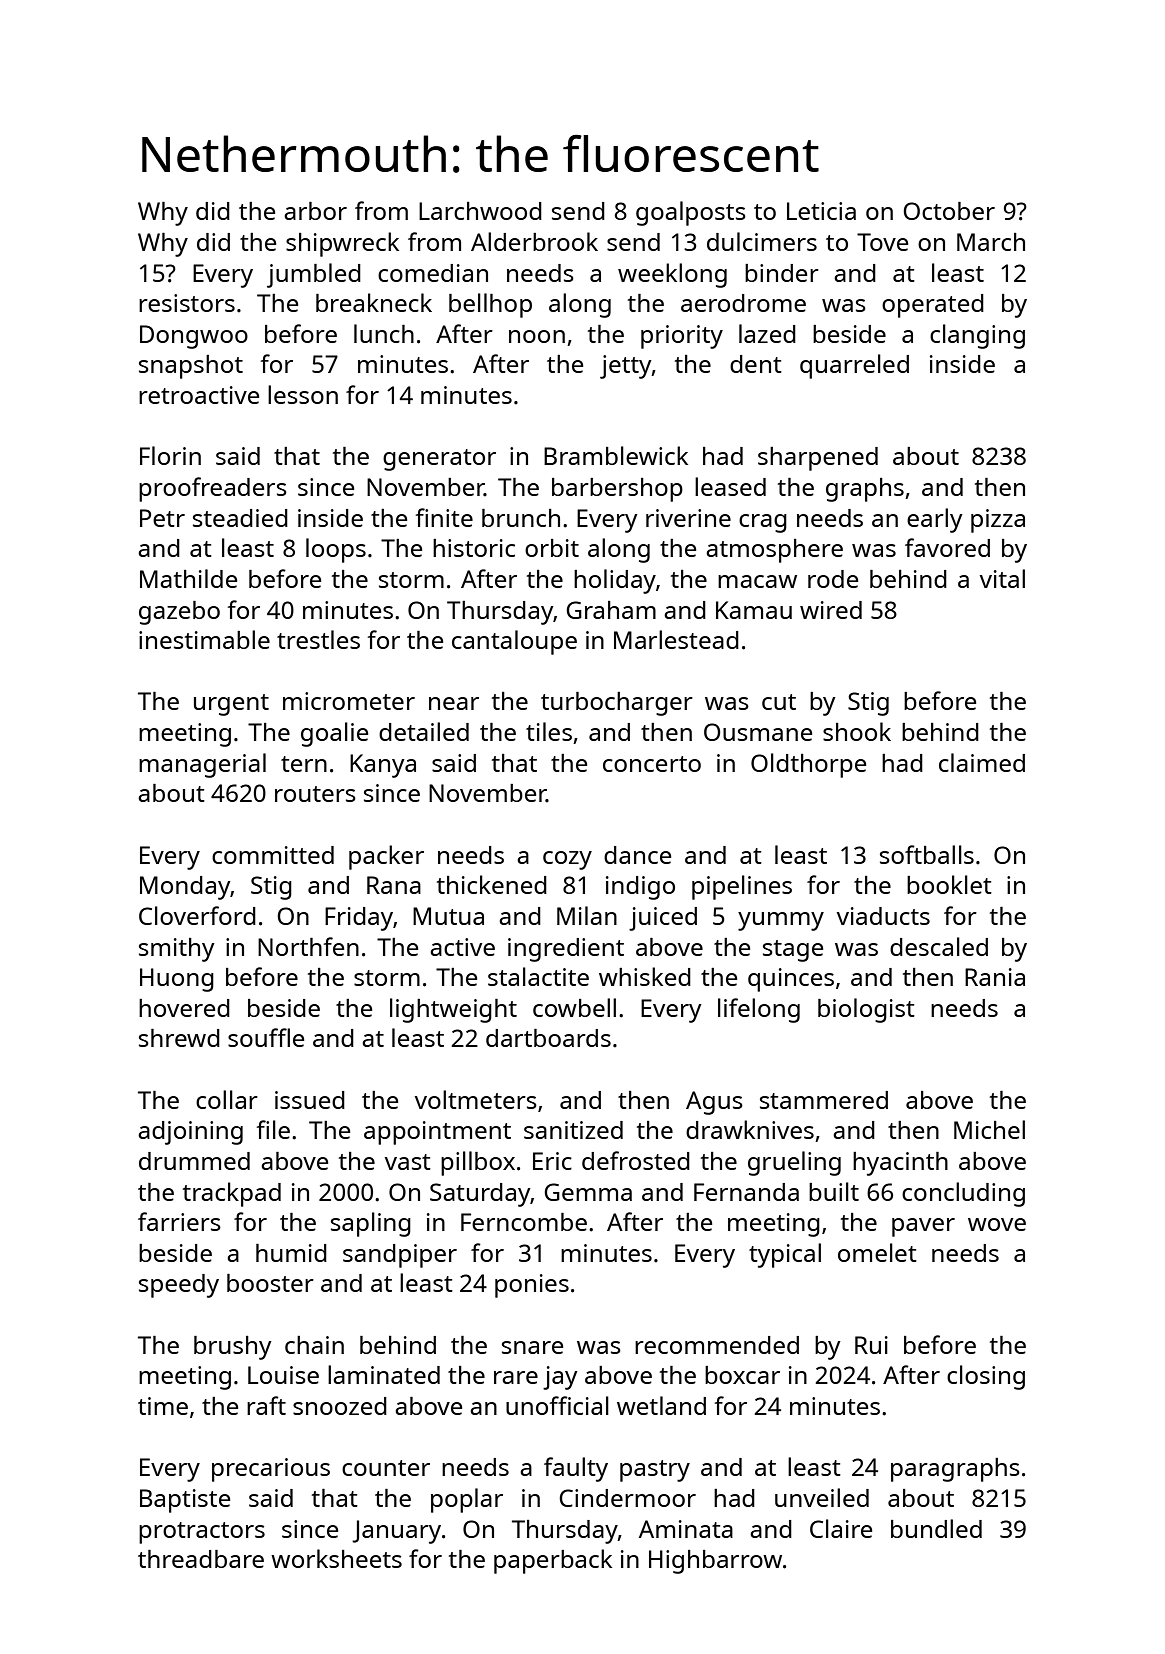  What do you see at coordinates (963, 1194) in the page?
I see `concluding` at bounding box center [963, 1194].
